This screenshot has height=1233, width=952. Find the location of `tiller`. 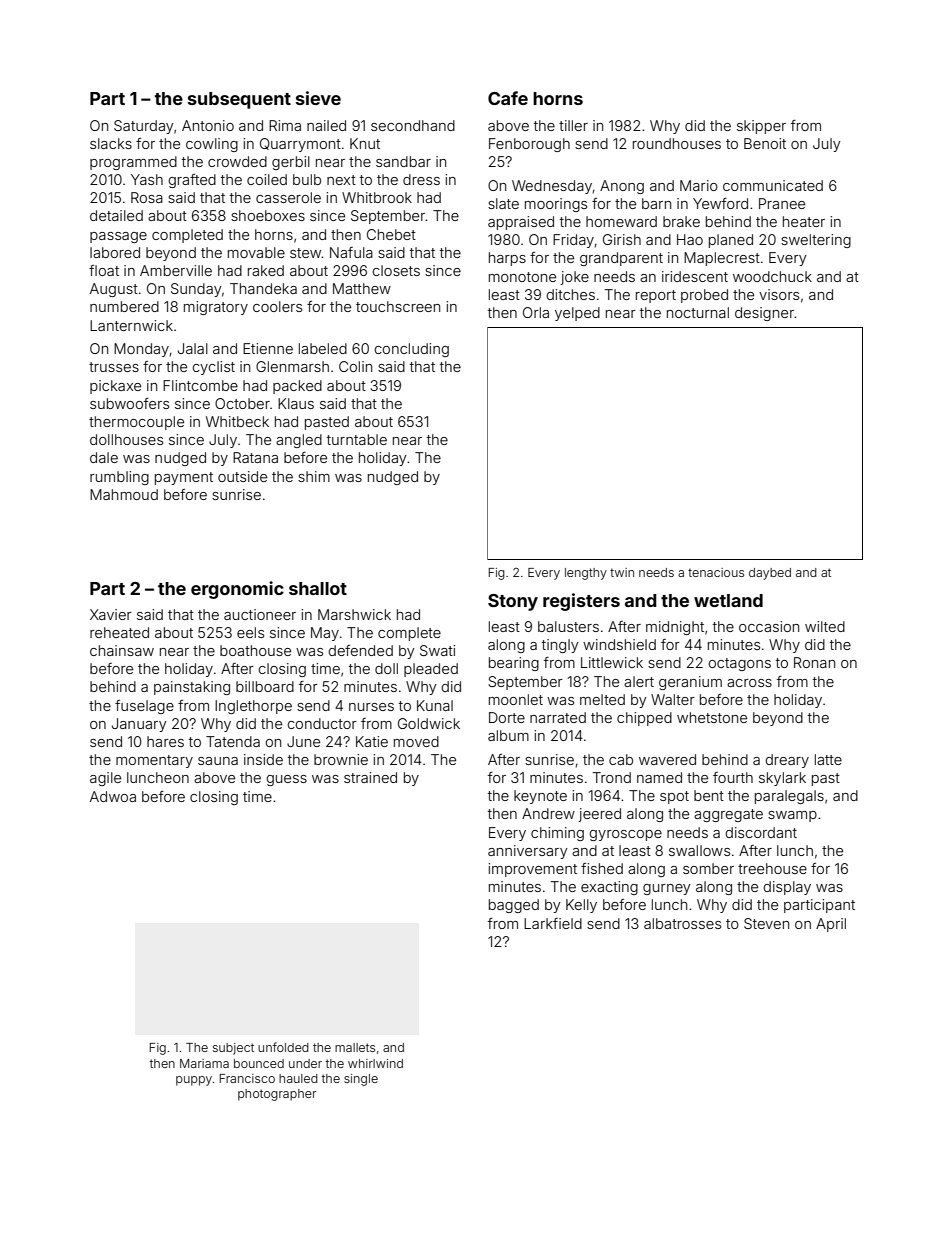

tiller is located at coordinates (573, 125).
